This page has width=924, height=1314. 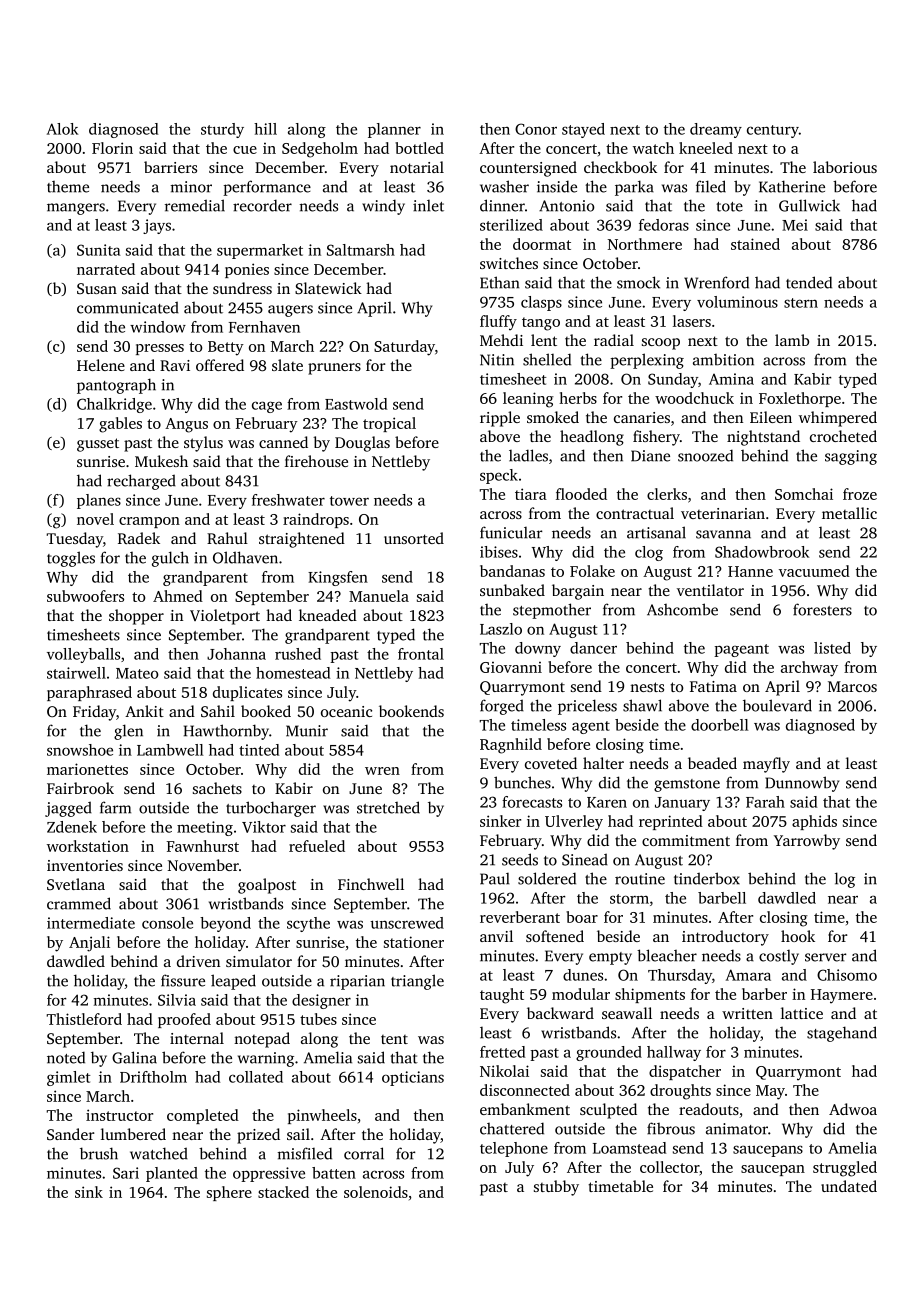 I want to click on narrated, so click(x=106, y=269).
